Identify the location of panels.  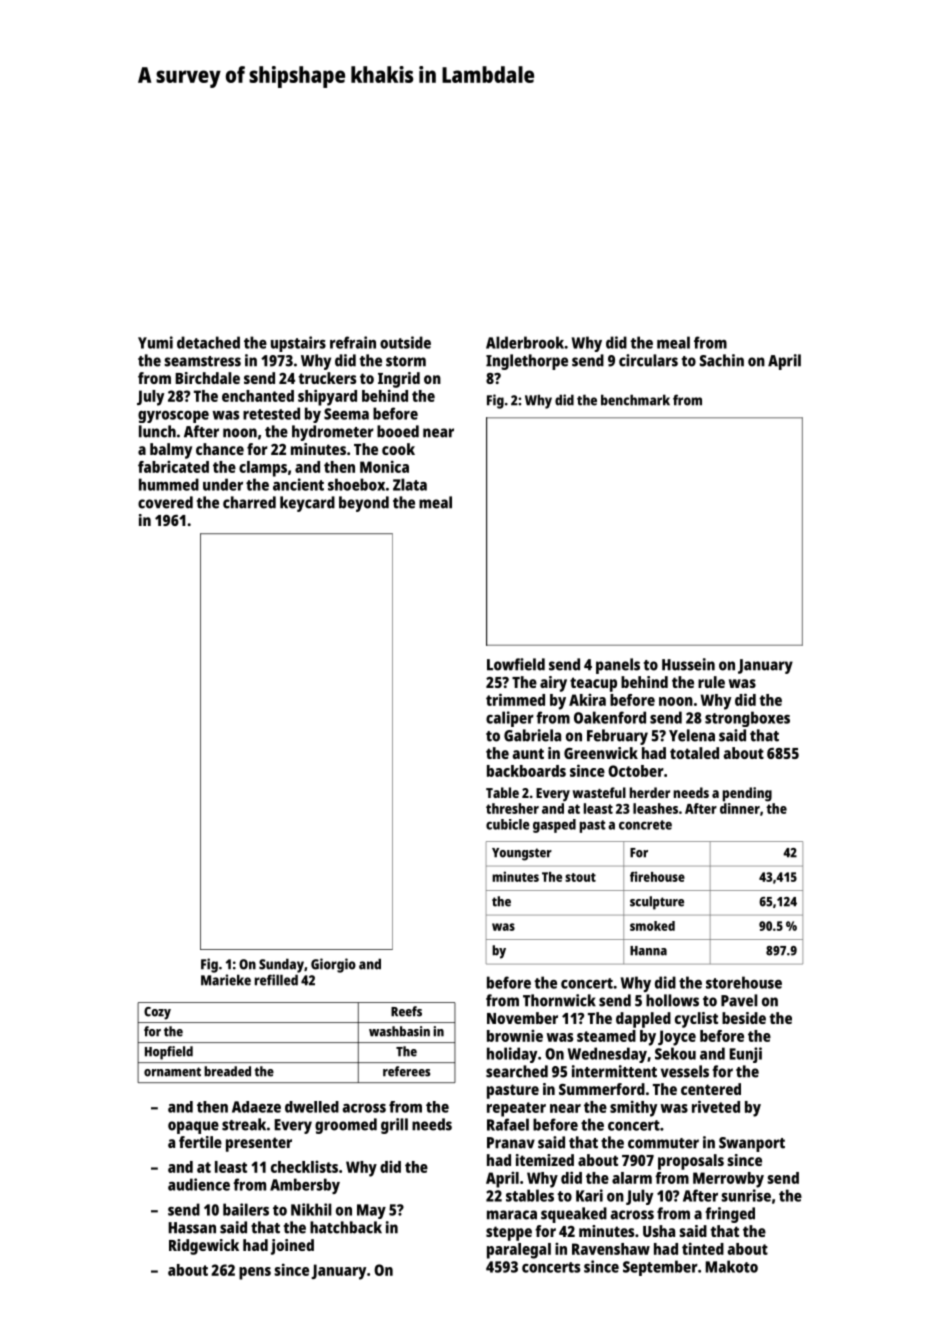
(618, 666).
